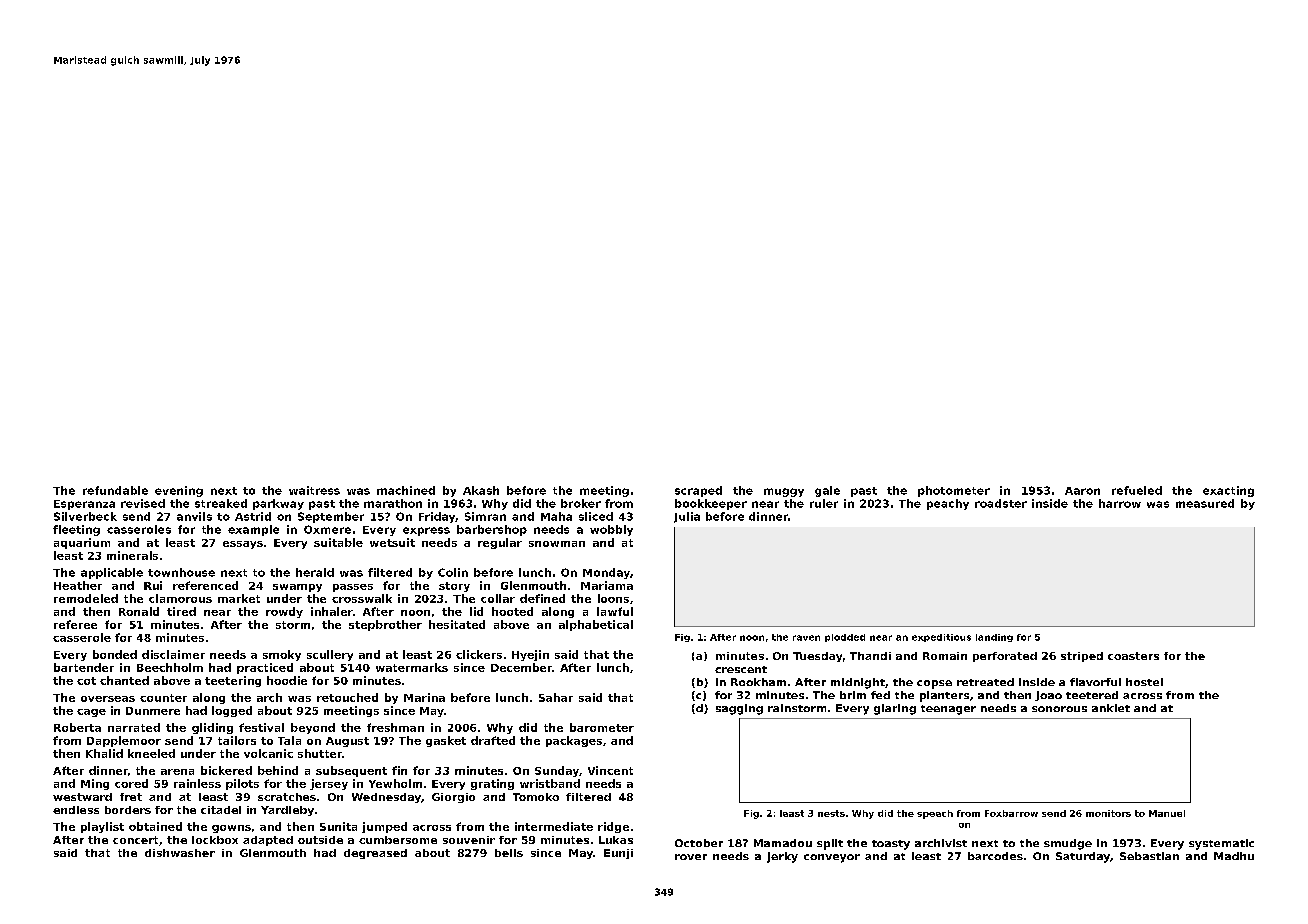 Image resolution: width=1308 pixels, height=924 pixels. Describe the element at coordinates (739, 709) in the page. I see `sagging` at that location.
